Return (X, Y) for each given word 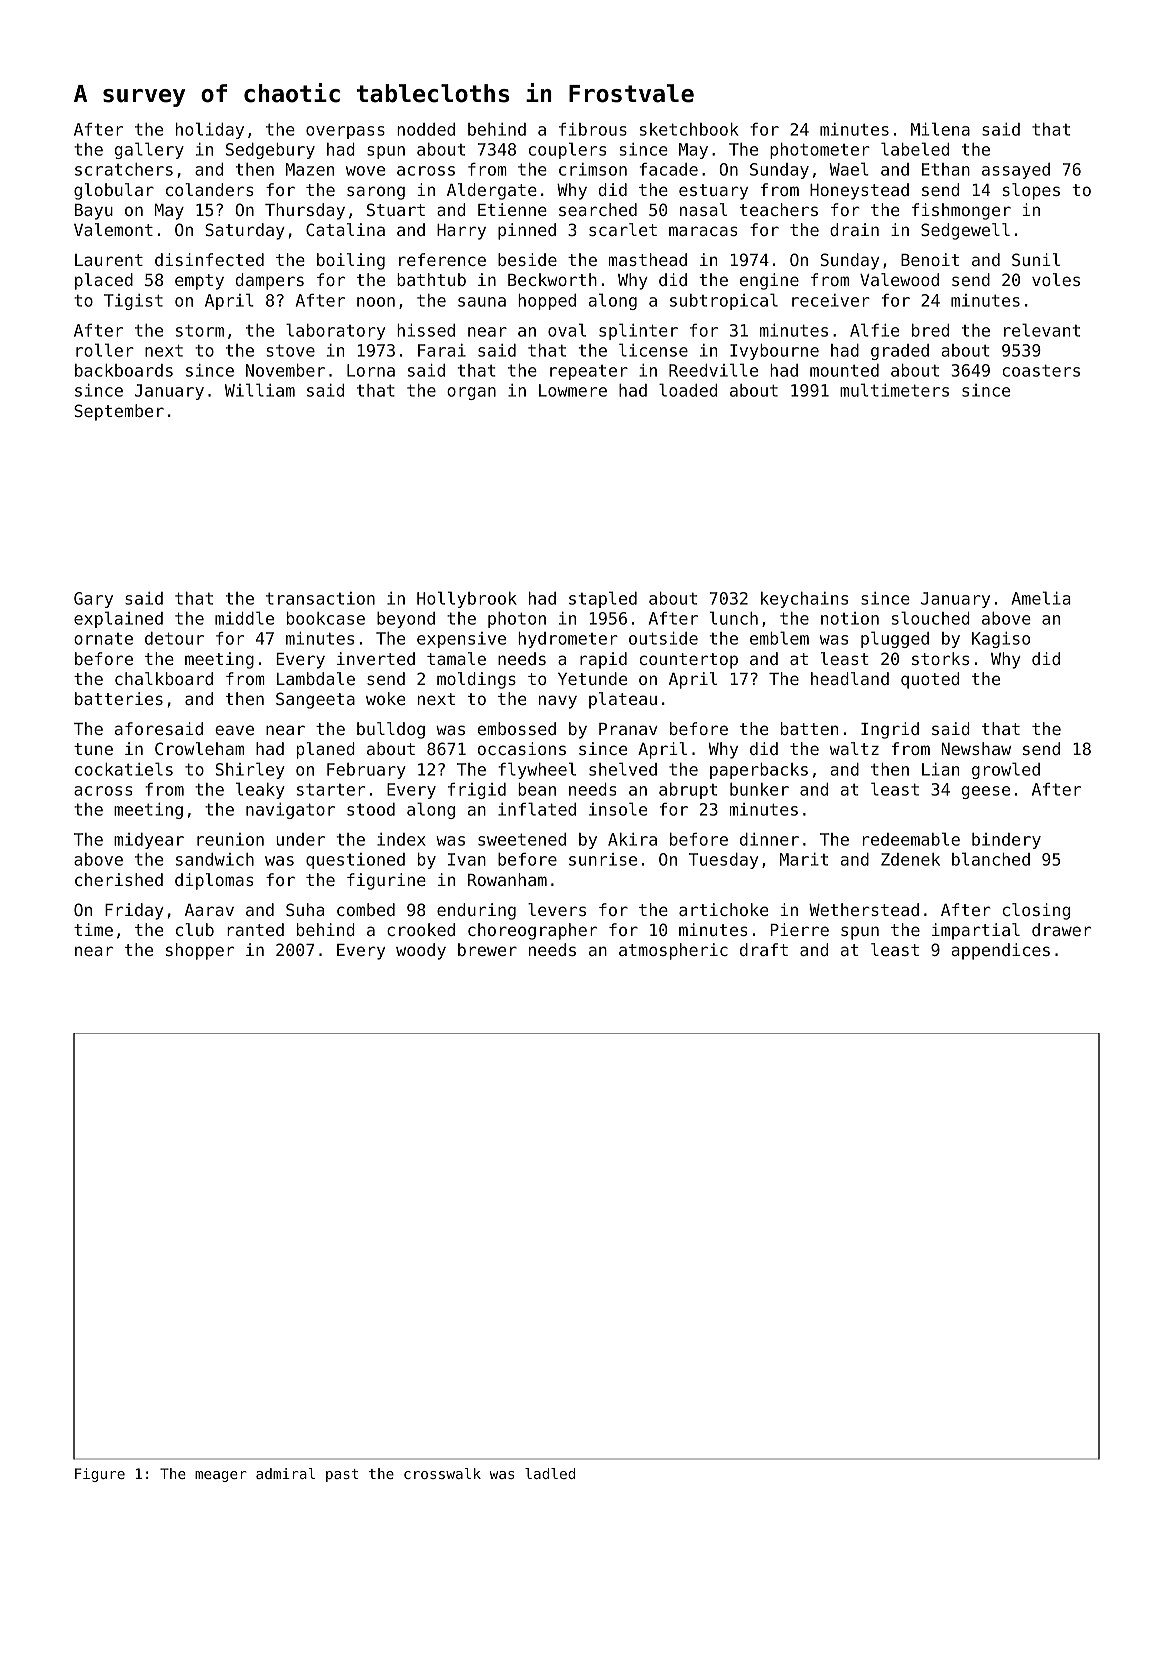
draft (764, 949)
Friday (134, 911)
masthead (648, 259)
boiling (351, 261)
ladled (550, 1473)
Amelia (1041, 598)
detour (174, 638)
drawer (1061, 929)
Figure (100, 1475)
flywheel (537, 770)
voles (1056, 279)
